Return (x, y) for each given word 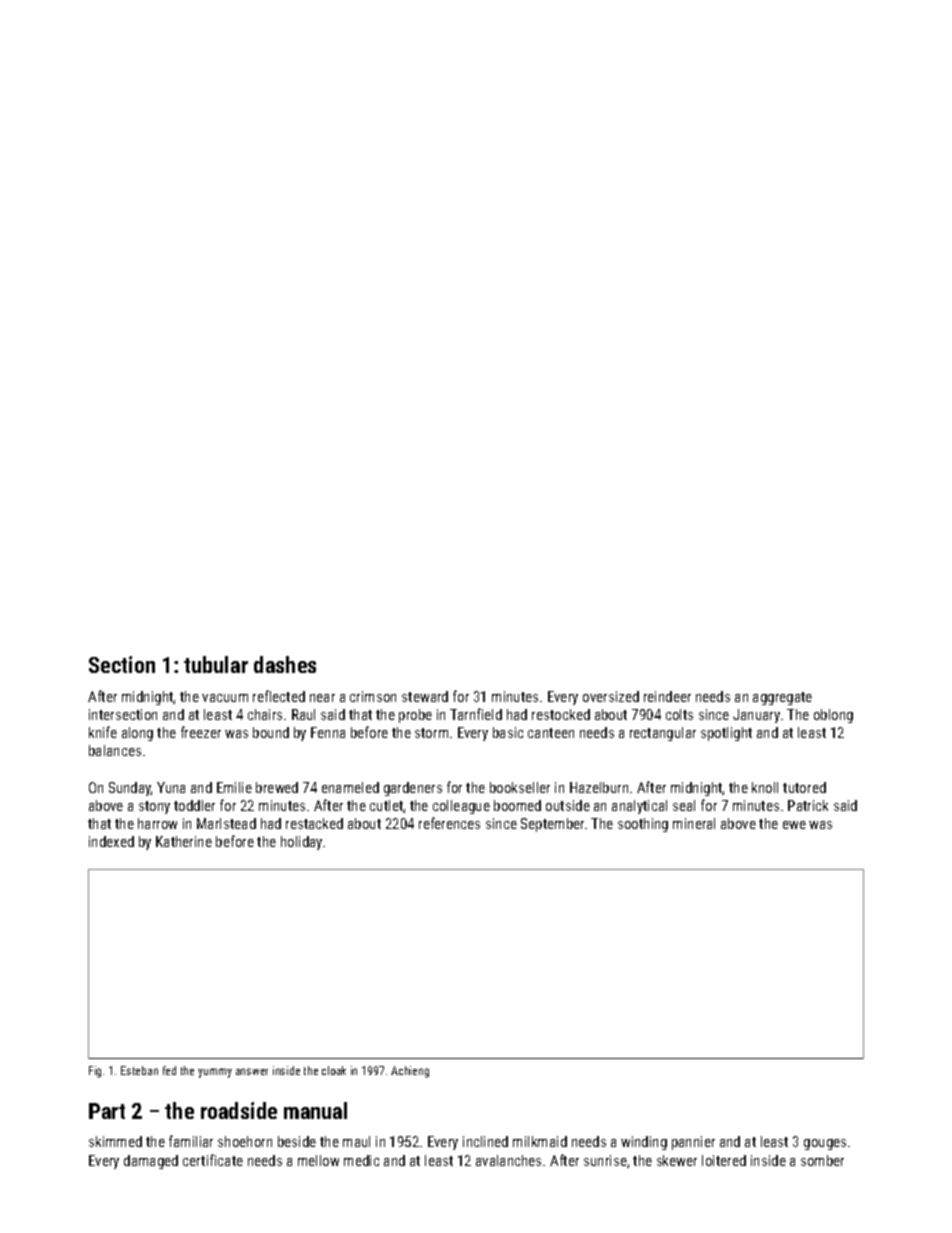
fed (169, 1070)
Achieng (410, 1072)
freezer (201, 732)
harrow (157, 823)
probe (415, 716)
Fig (95, 1072)
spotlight (726, 734)
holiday (301, 843)
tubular (216, 664)
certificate (213, 1160)
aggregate (782, 698)
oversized (611, 696)
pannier (693, 1143)
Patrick (808, 805)
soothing (643, 825)
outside (568, 805)
